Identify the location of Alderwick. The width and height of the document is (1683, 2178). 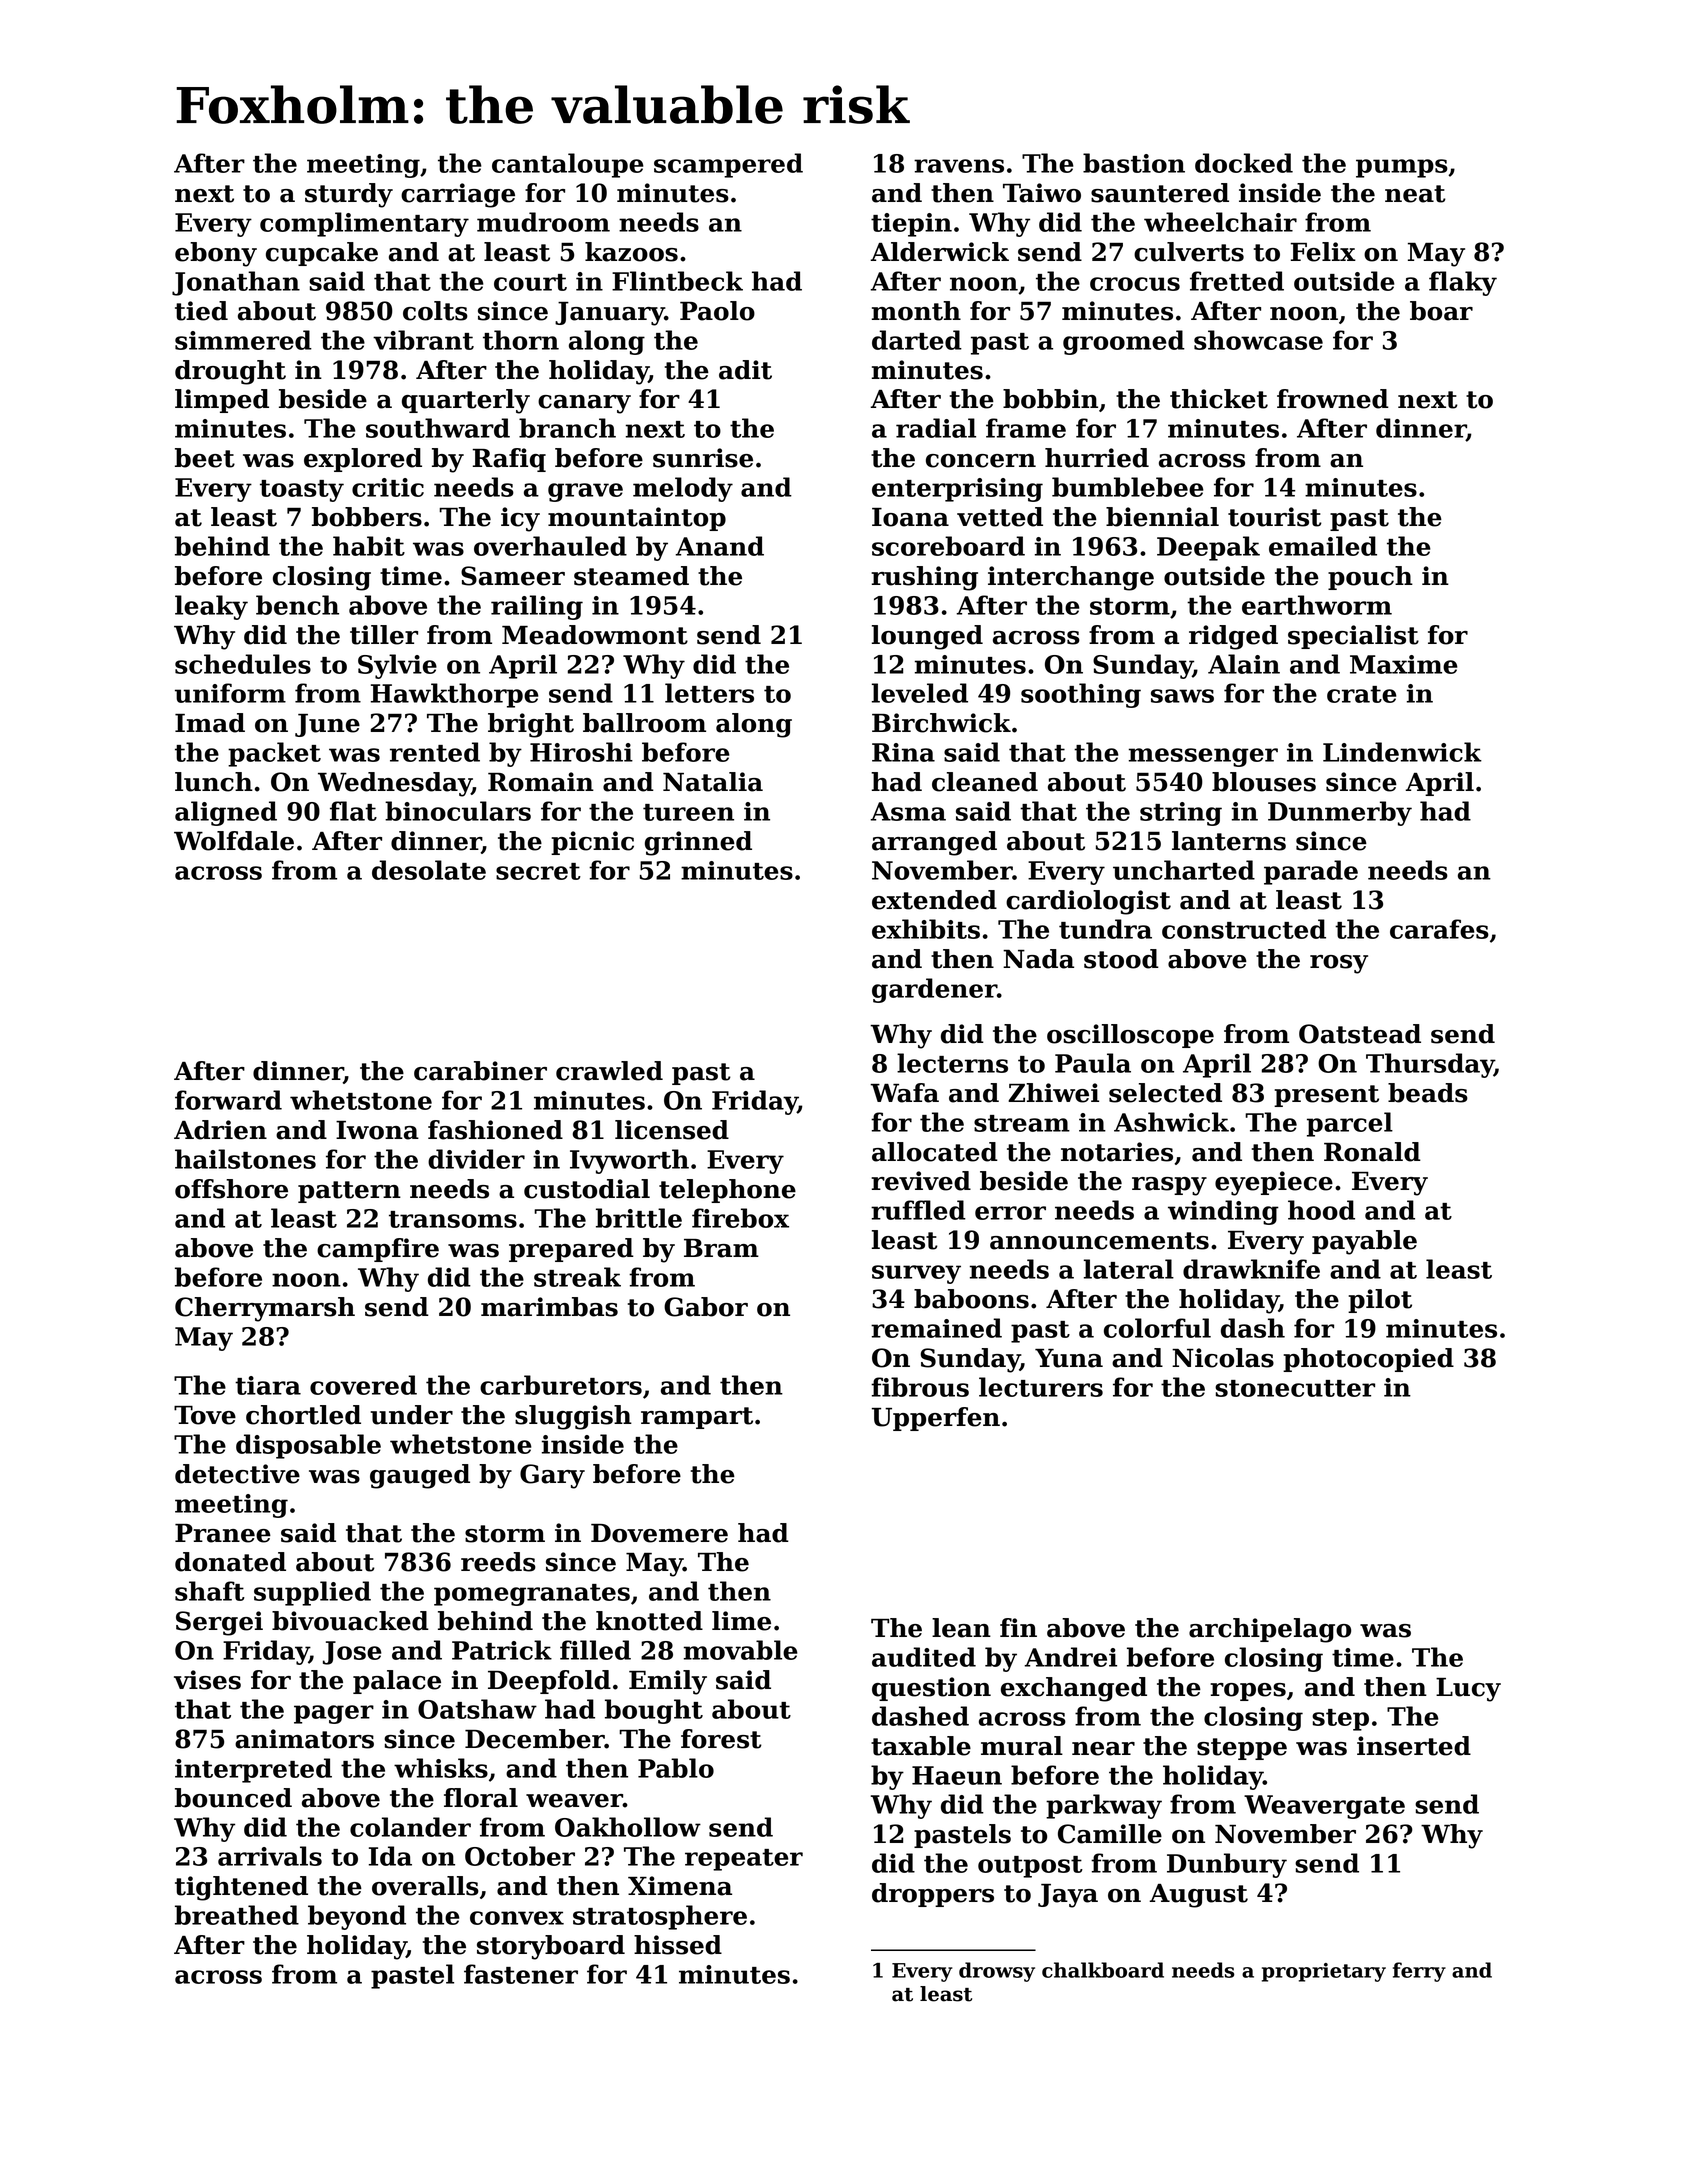
(940, 252).
